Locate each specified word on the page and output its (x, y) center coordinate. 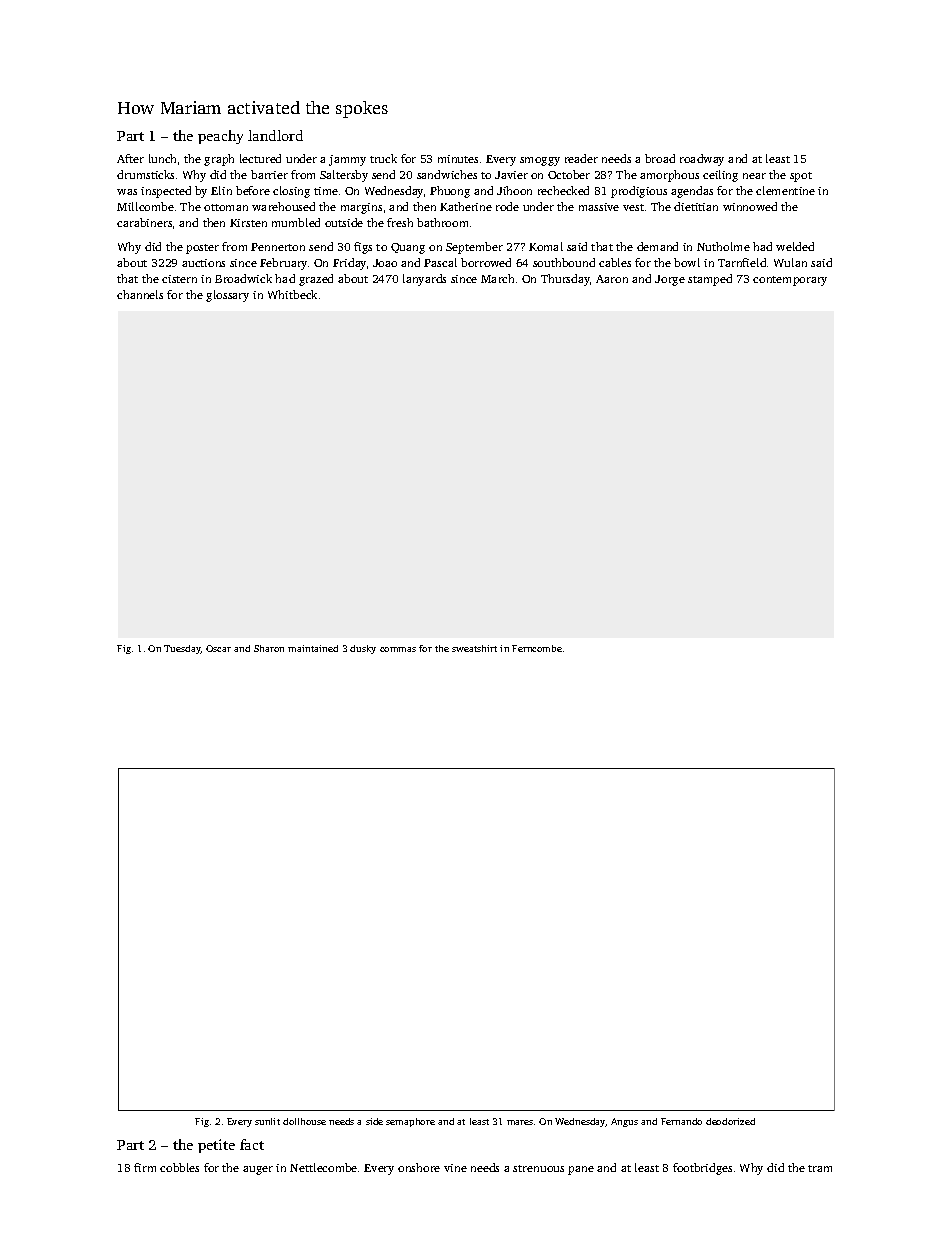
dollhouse (304, 1121)
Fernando (681, 1121)
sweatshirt (474, 648)
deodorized (730, 1121)
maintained (313, 648)
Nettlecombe (323, 1167)
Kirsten (248, 223)
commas (398, 649)
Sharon (269, 648)
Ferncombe (537, 648)
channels (140, 294)
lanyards (424, 280)
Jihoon (514, 190)
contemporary (790, 281)
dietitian (696, 206)
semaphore (410, 1122)
